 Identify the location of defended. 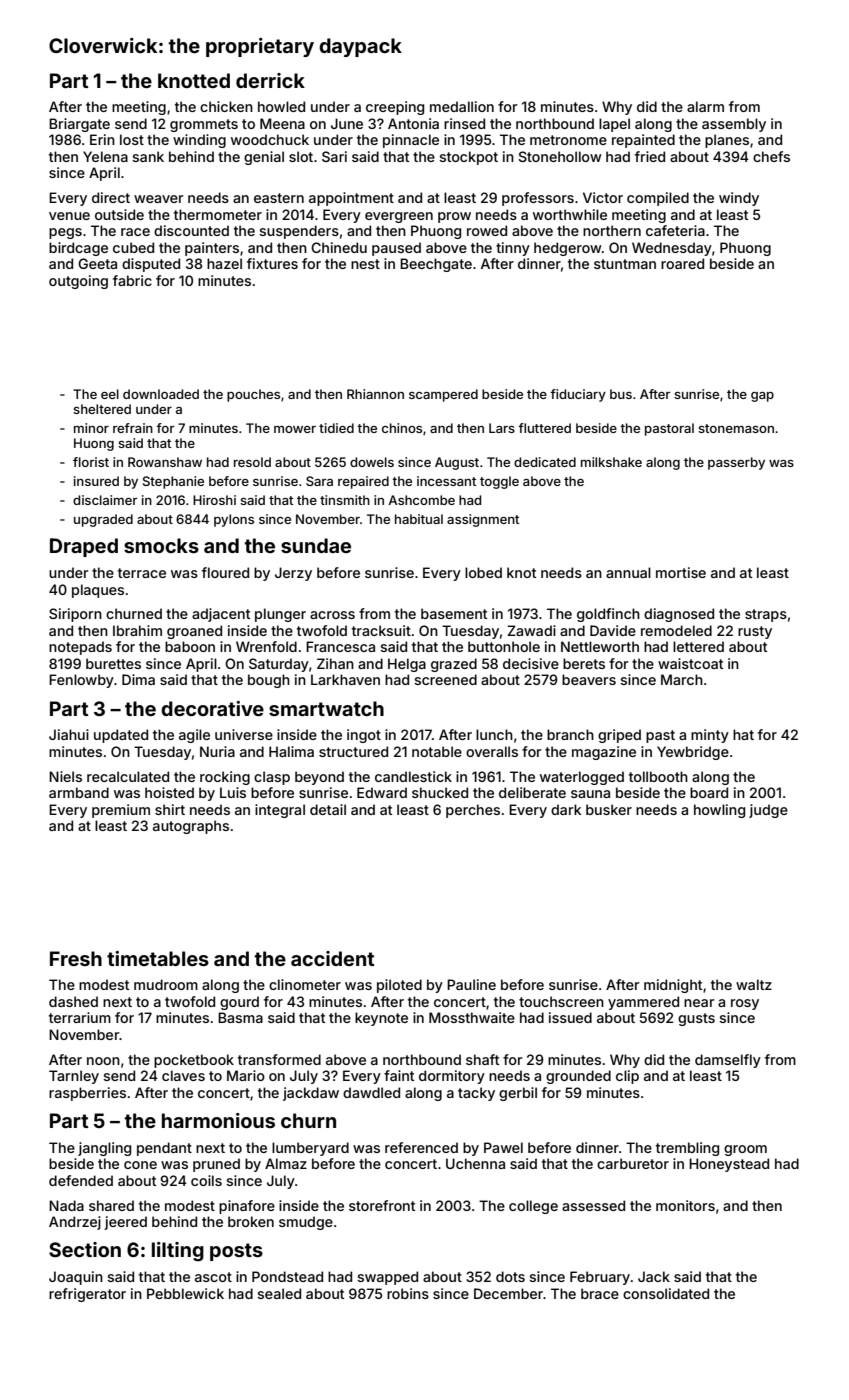
(81, 1180).
